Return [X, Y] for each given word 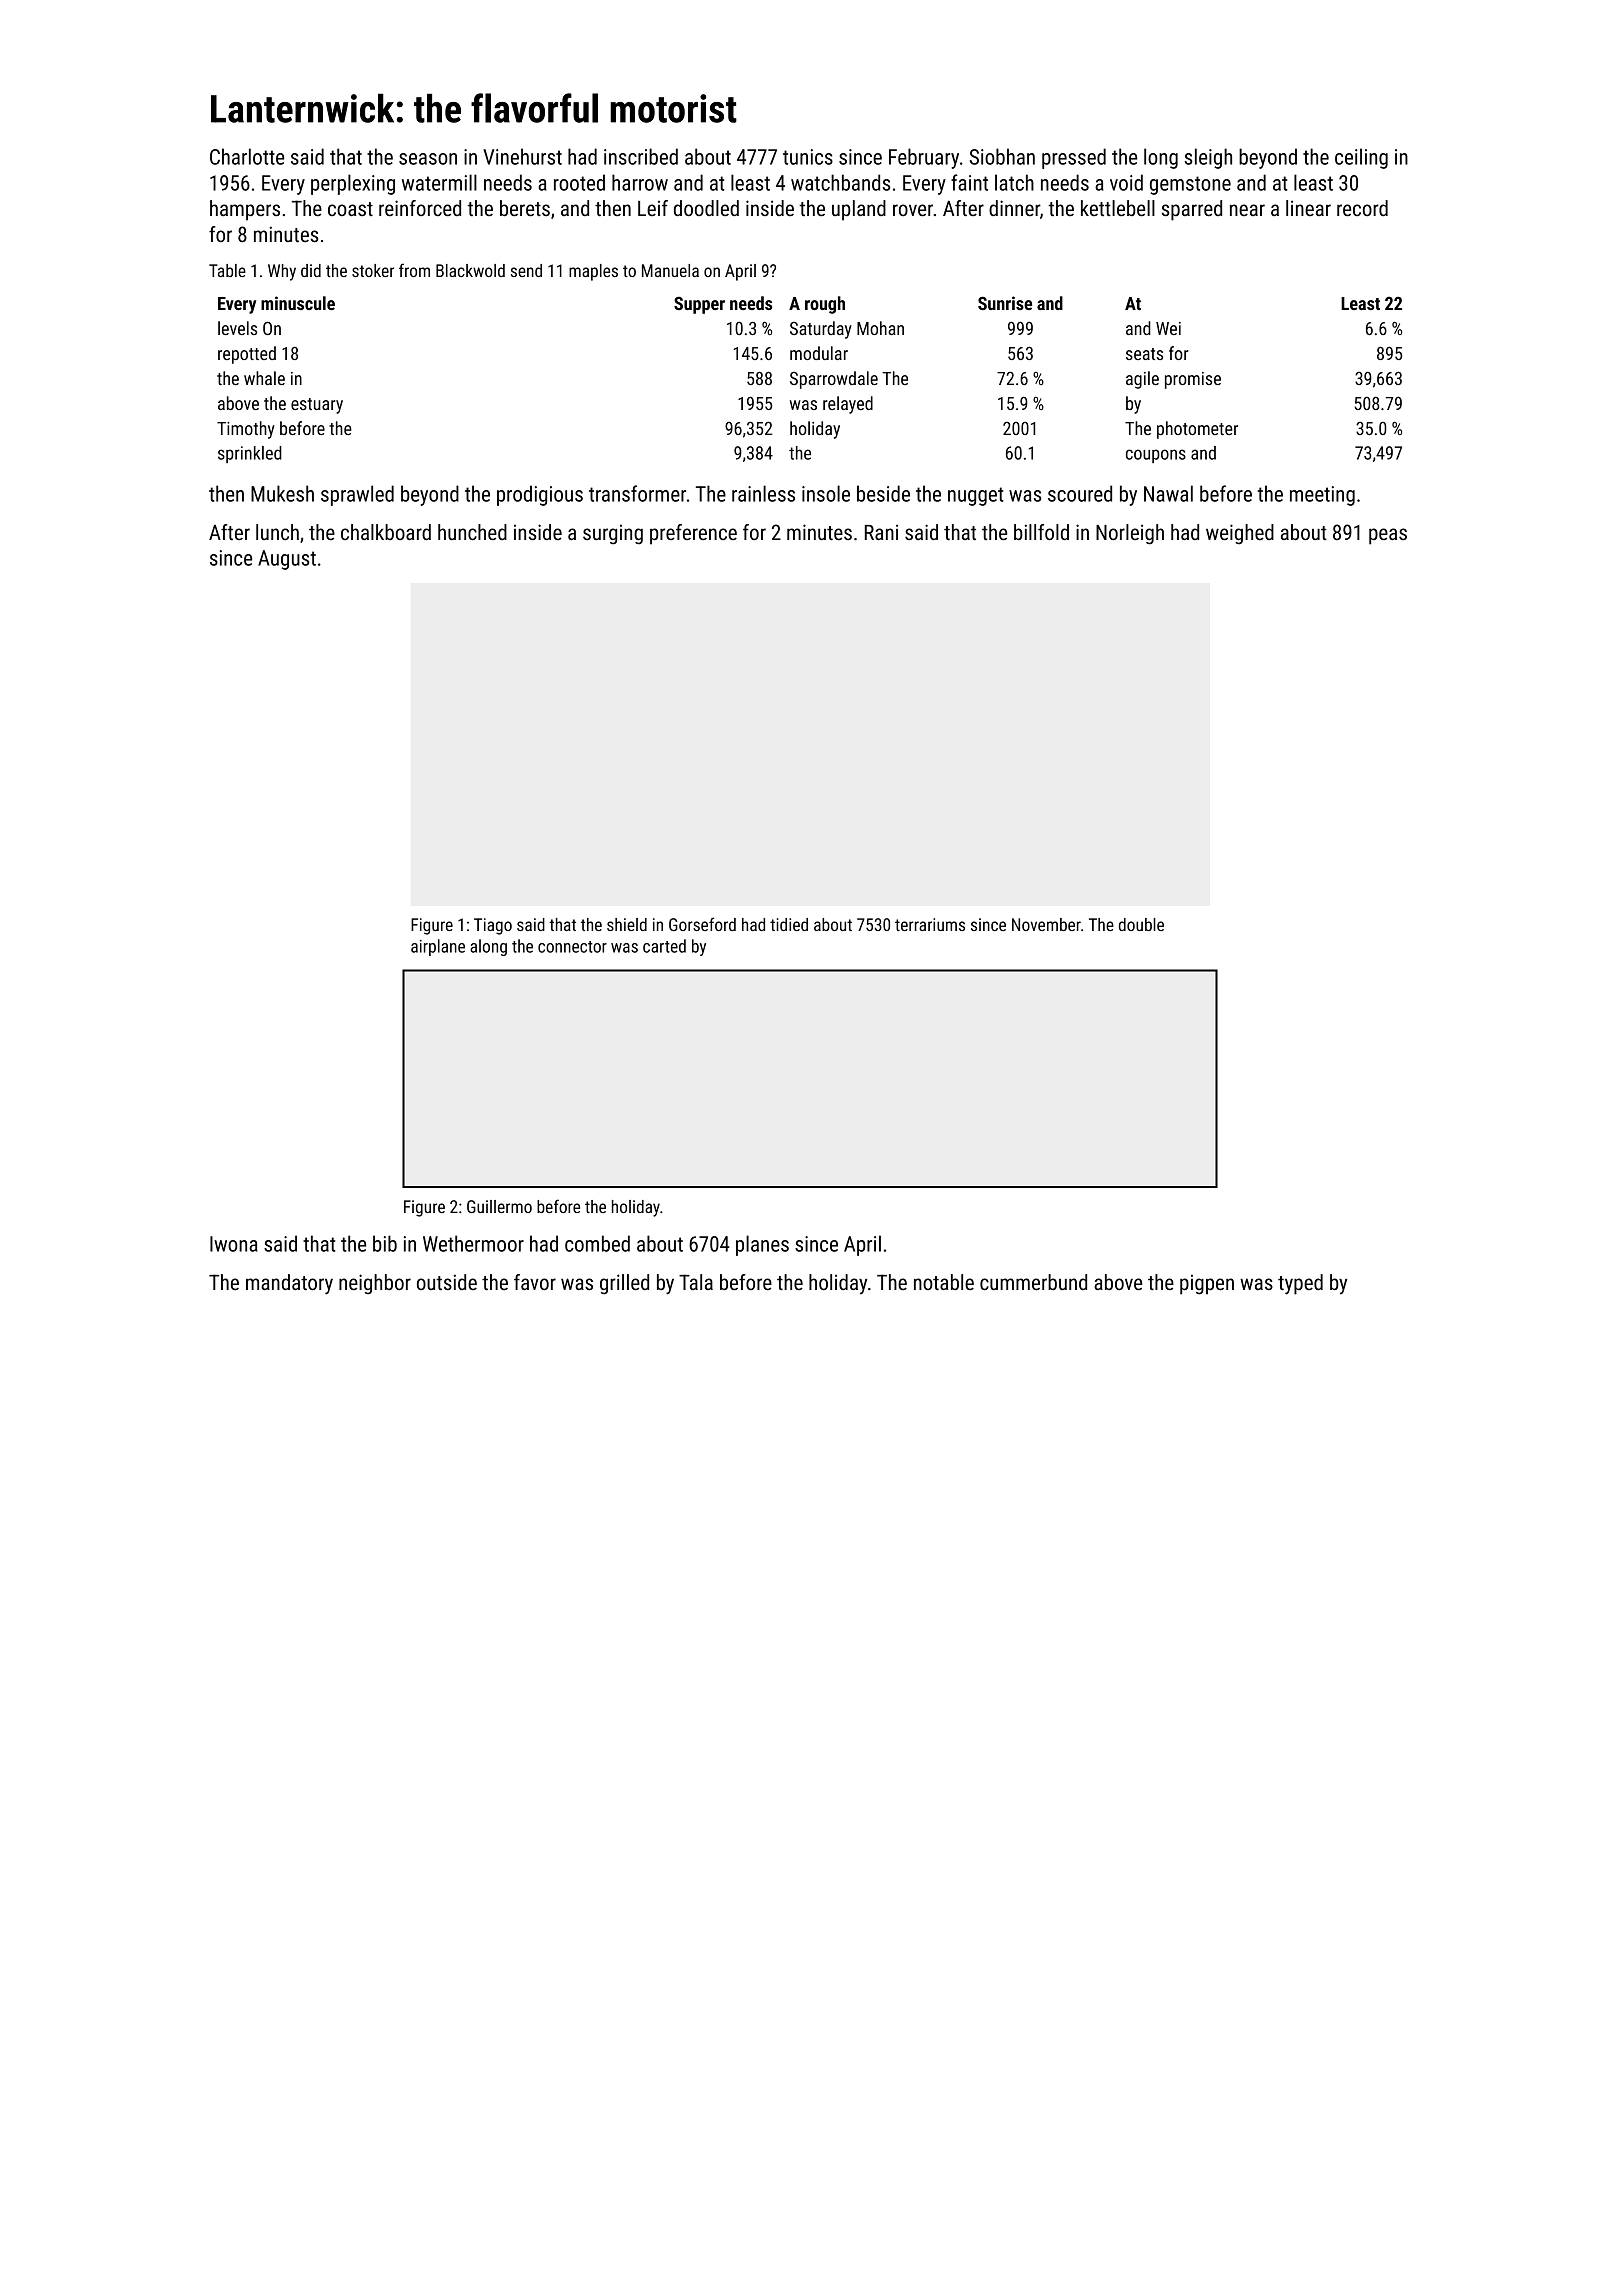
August [287, 560]
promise [1193, 380]
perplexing [353, 184]
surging [613, 535]
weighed [1240, 534]
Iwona [234, 1244]
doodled [706, 208]
